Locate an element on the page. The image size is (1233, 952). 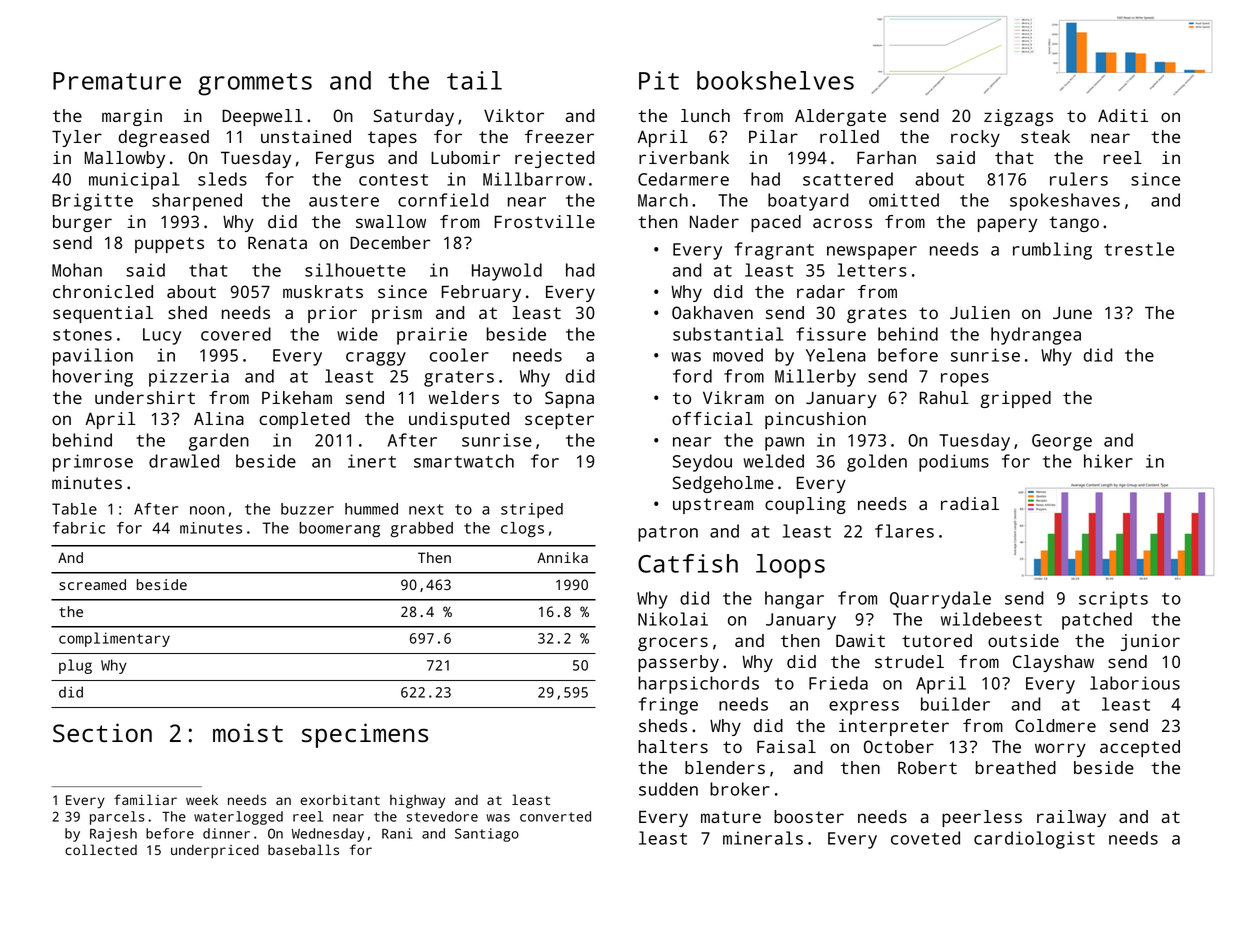
coupling is located at coordinates (805, 505).
